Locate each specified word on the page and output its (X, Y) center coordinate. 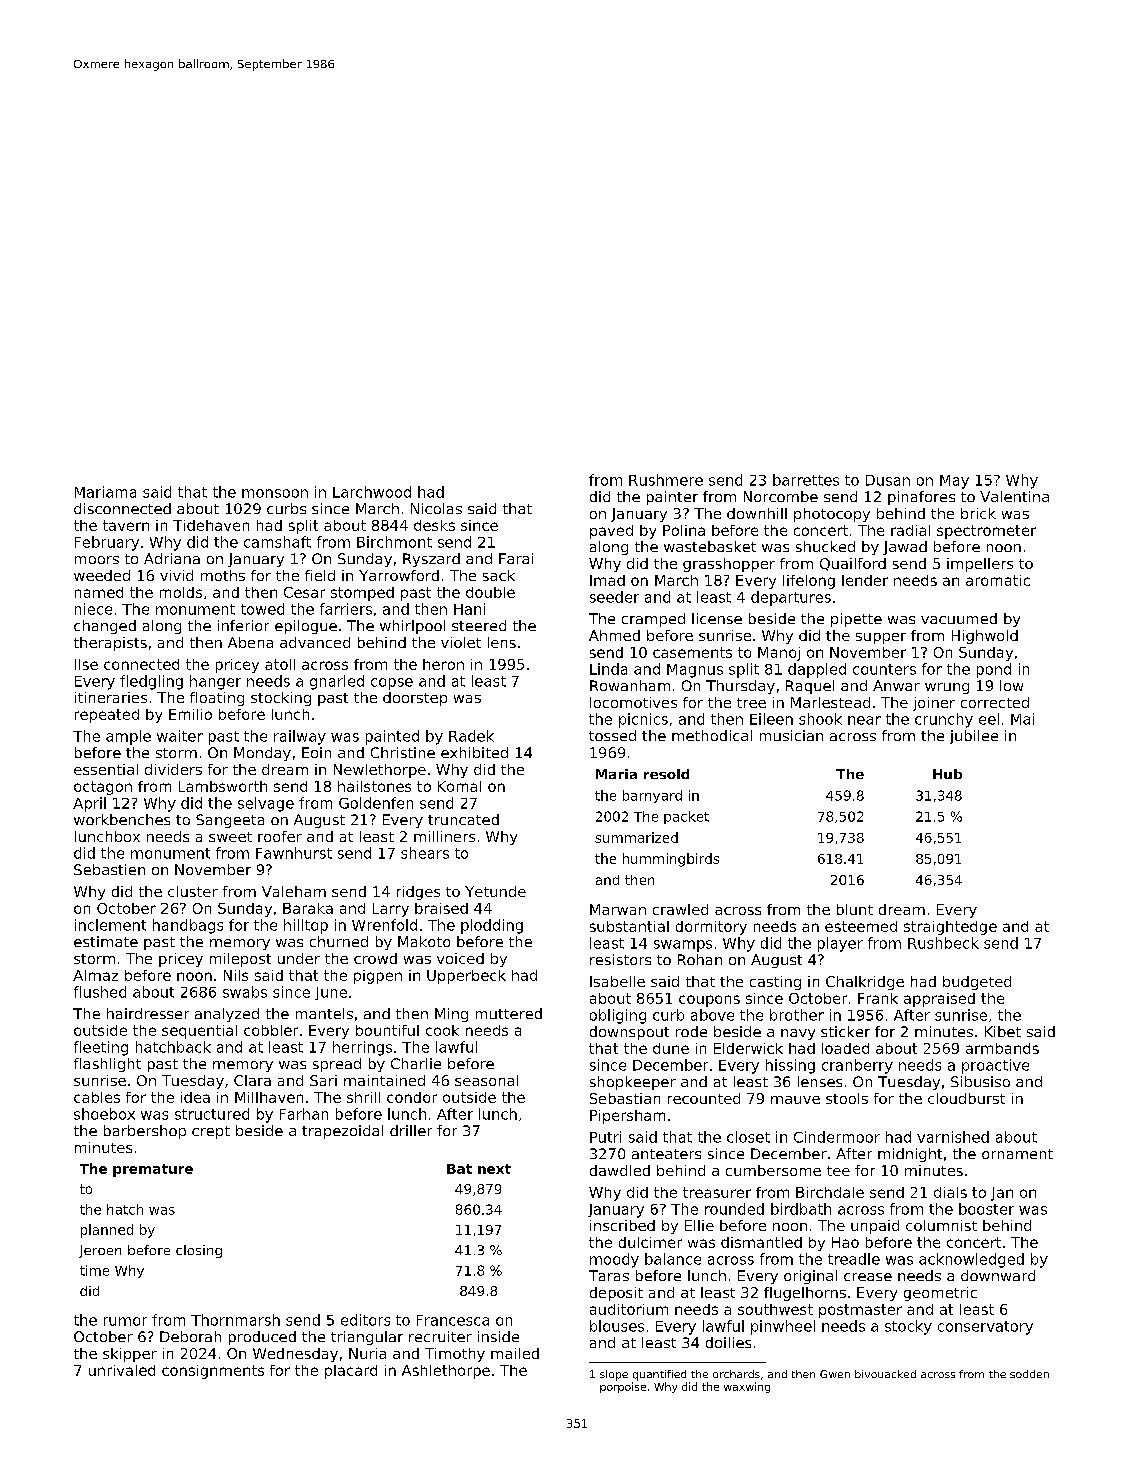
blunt (855, 909)
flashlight (107, 1065)
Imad (607, 580)
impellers (980, 565)
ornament (1017, 1154)
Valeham (294, 891)
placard (351, 1372)
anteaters (666, 1154)
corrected (995, 702)
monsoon (275, 493)
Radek (471, 736)
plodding (492, 926)
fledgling (151, 682)
